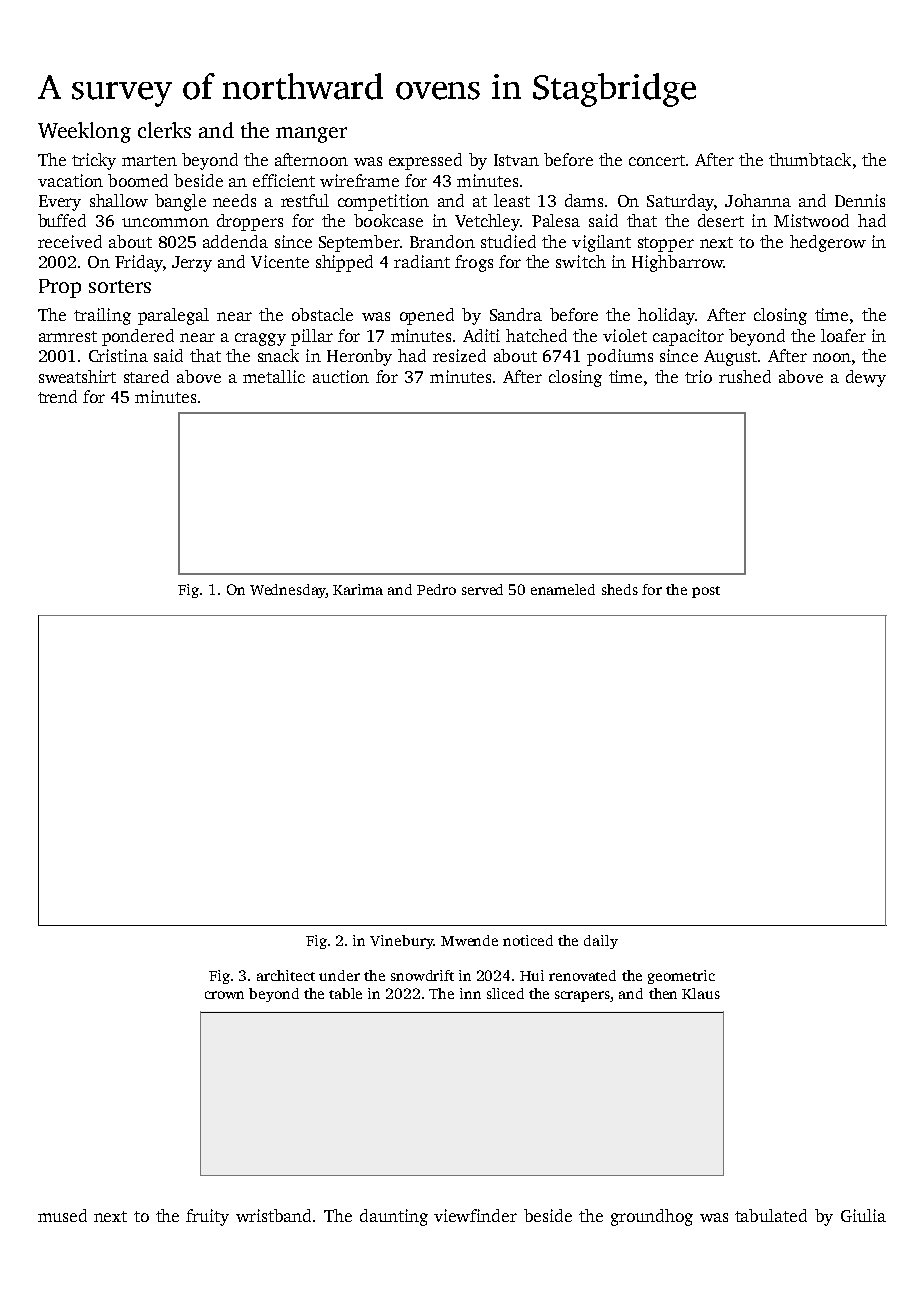 This image has width=924, height=1308. Describe the element at coordinates (601, 942) in the image. I see `daily` at that location.
